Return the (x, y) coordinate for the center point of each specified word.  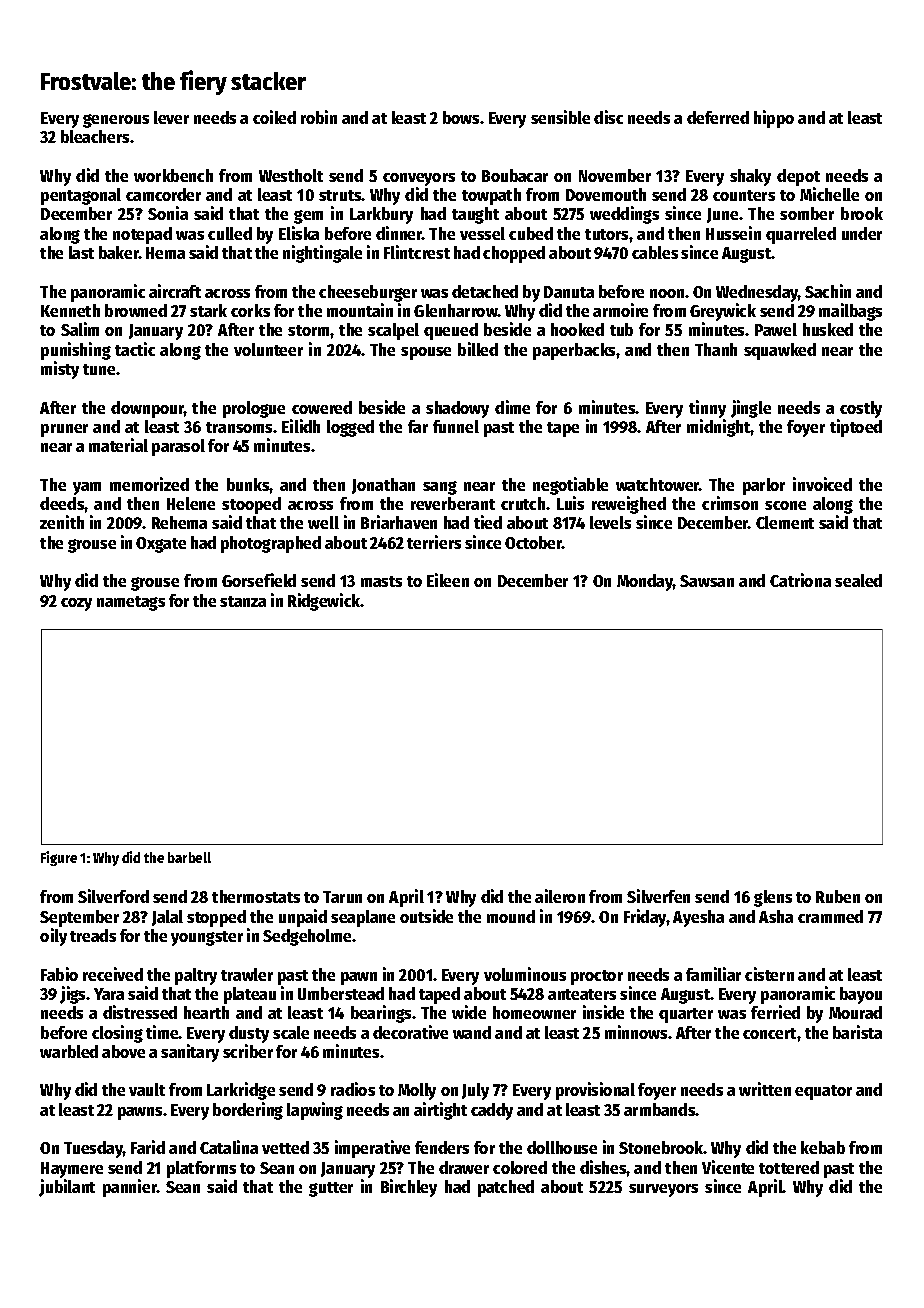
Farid (148, 1147)
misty (60, 370)
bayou (861, 995)
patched (506, 1188)
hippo (774, 119)
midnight (719, 428)
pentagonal (81, 196)
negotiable (570, 486)
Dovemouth (606, 194)
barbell (189, 857)
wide (469, 1012)
